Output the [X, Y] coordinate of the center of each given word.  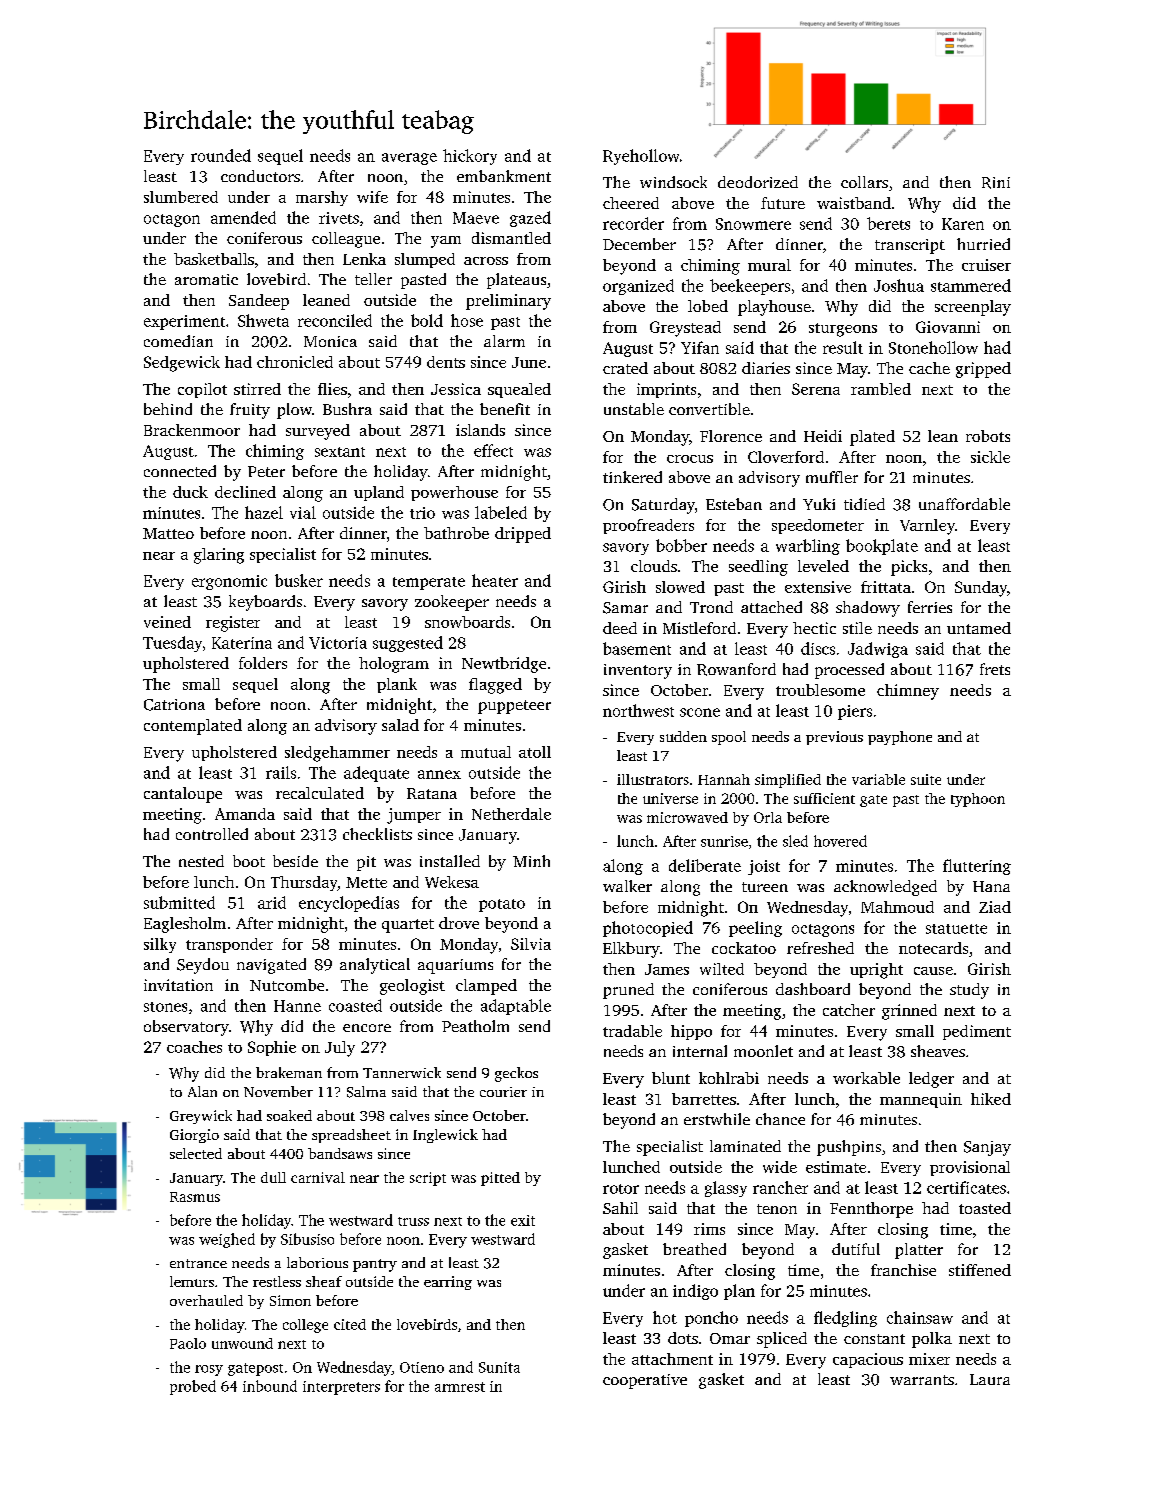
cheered [631, 203]
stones [165, 1007]
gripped [983, 370]
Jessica [456, 389]
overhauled [206, 1300]
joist [764, 867]
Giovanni [948, 327]
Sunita [499, 1367]
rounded [221, 155]
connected [180, 471]
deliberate [705, 865]
